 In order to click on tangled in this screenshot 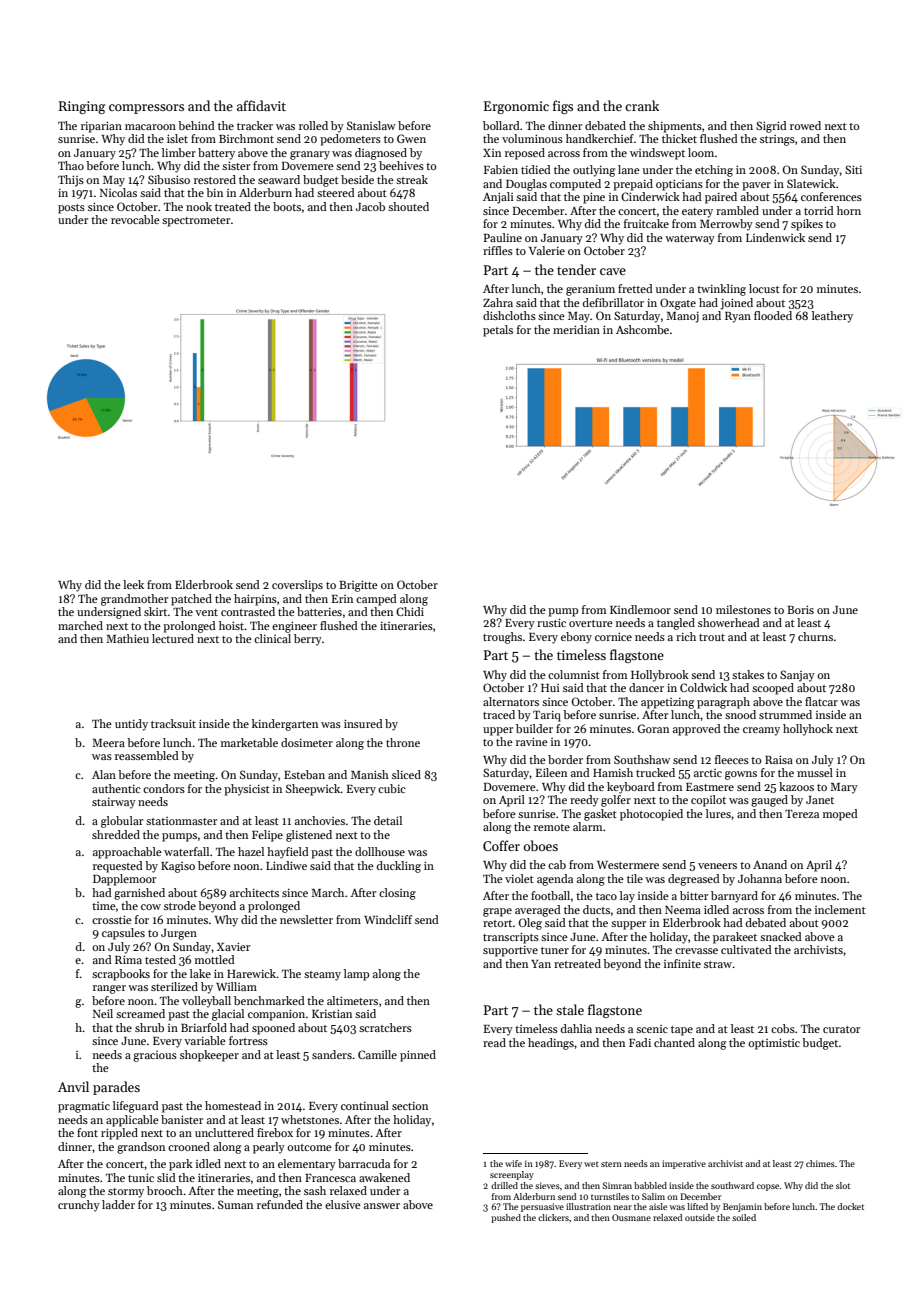, I will do `click(676, 624)`.
